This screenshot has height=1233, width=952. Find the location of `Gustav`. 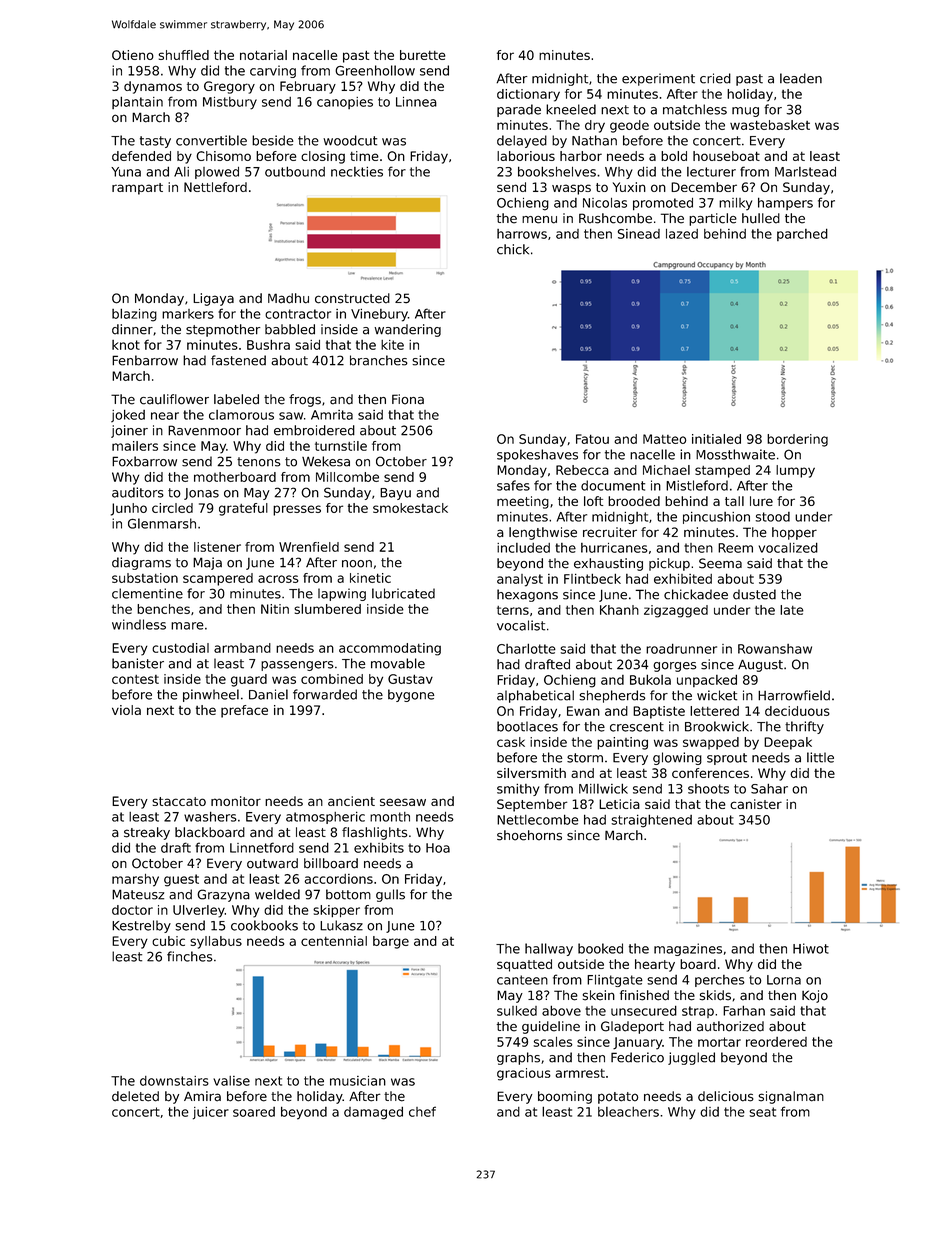

Gustav is located at coordinates (410, 679).
